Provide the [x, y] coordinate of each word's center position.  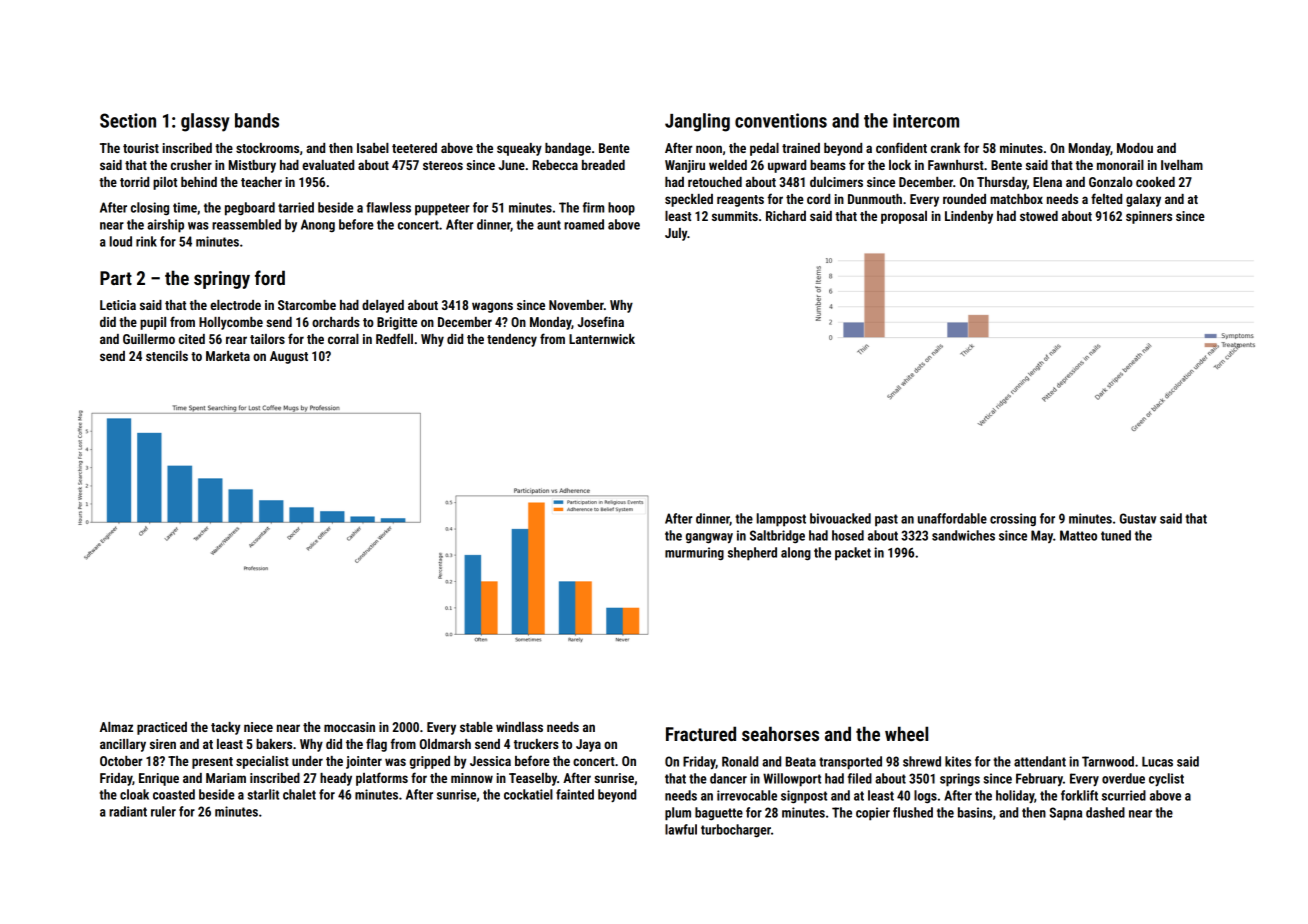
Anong [318, 225]
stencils [167, 356]
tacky [225, 728]
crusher [191, 165]
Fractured [701, 733]
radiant [128, 811]
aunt [549, 225]
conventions [781, 120]
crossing [1013, 519]
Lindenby [969, 217]
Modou [1135, 148]
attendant [1040, 761]
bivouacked [840, 518]
